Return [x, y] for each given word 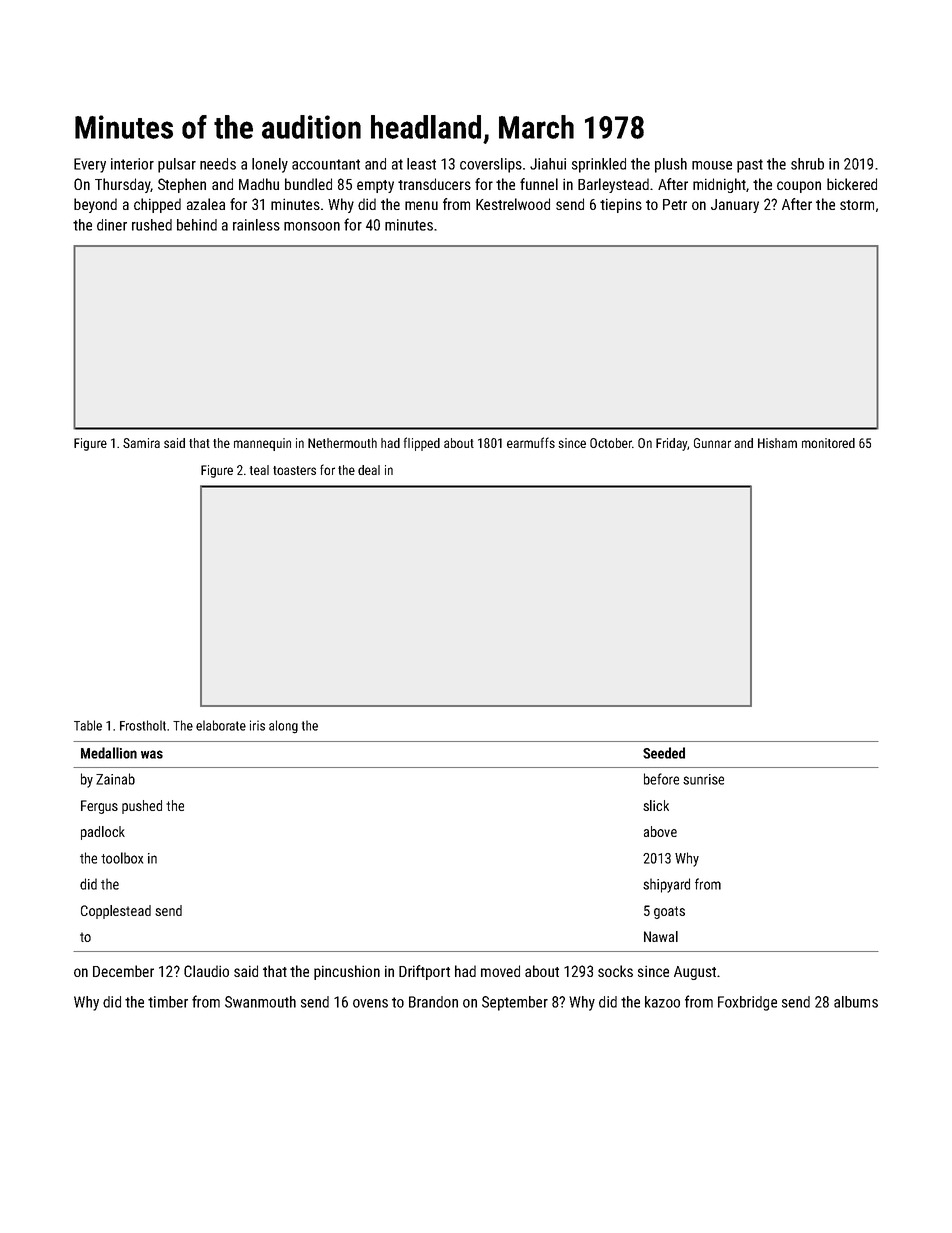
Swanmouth [260, 1002]
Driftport [424, 972]
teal [259, 470]
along [283, 727]
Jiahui [548, 164]
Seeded [664, 753]
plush [671, 165]
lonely [270, 165]
